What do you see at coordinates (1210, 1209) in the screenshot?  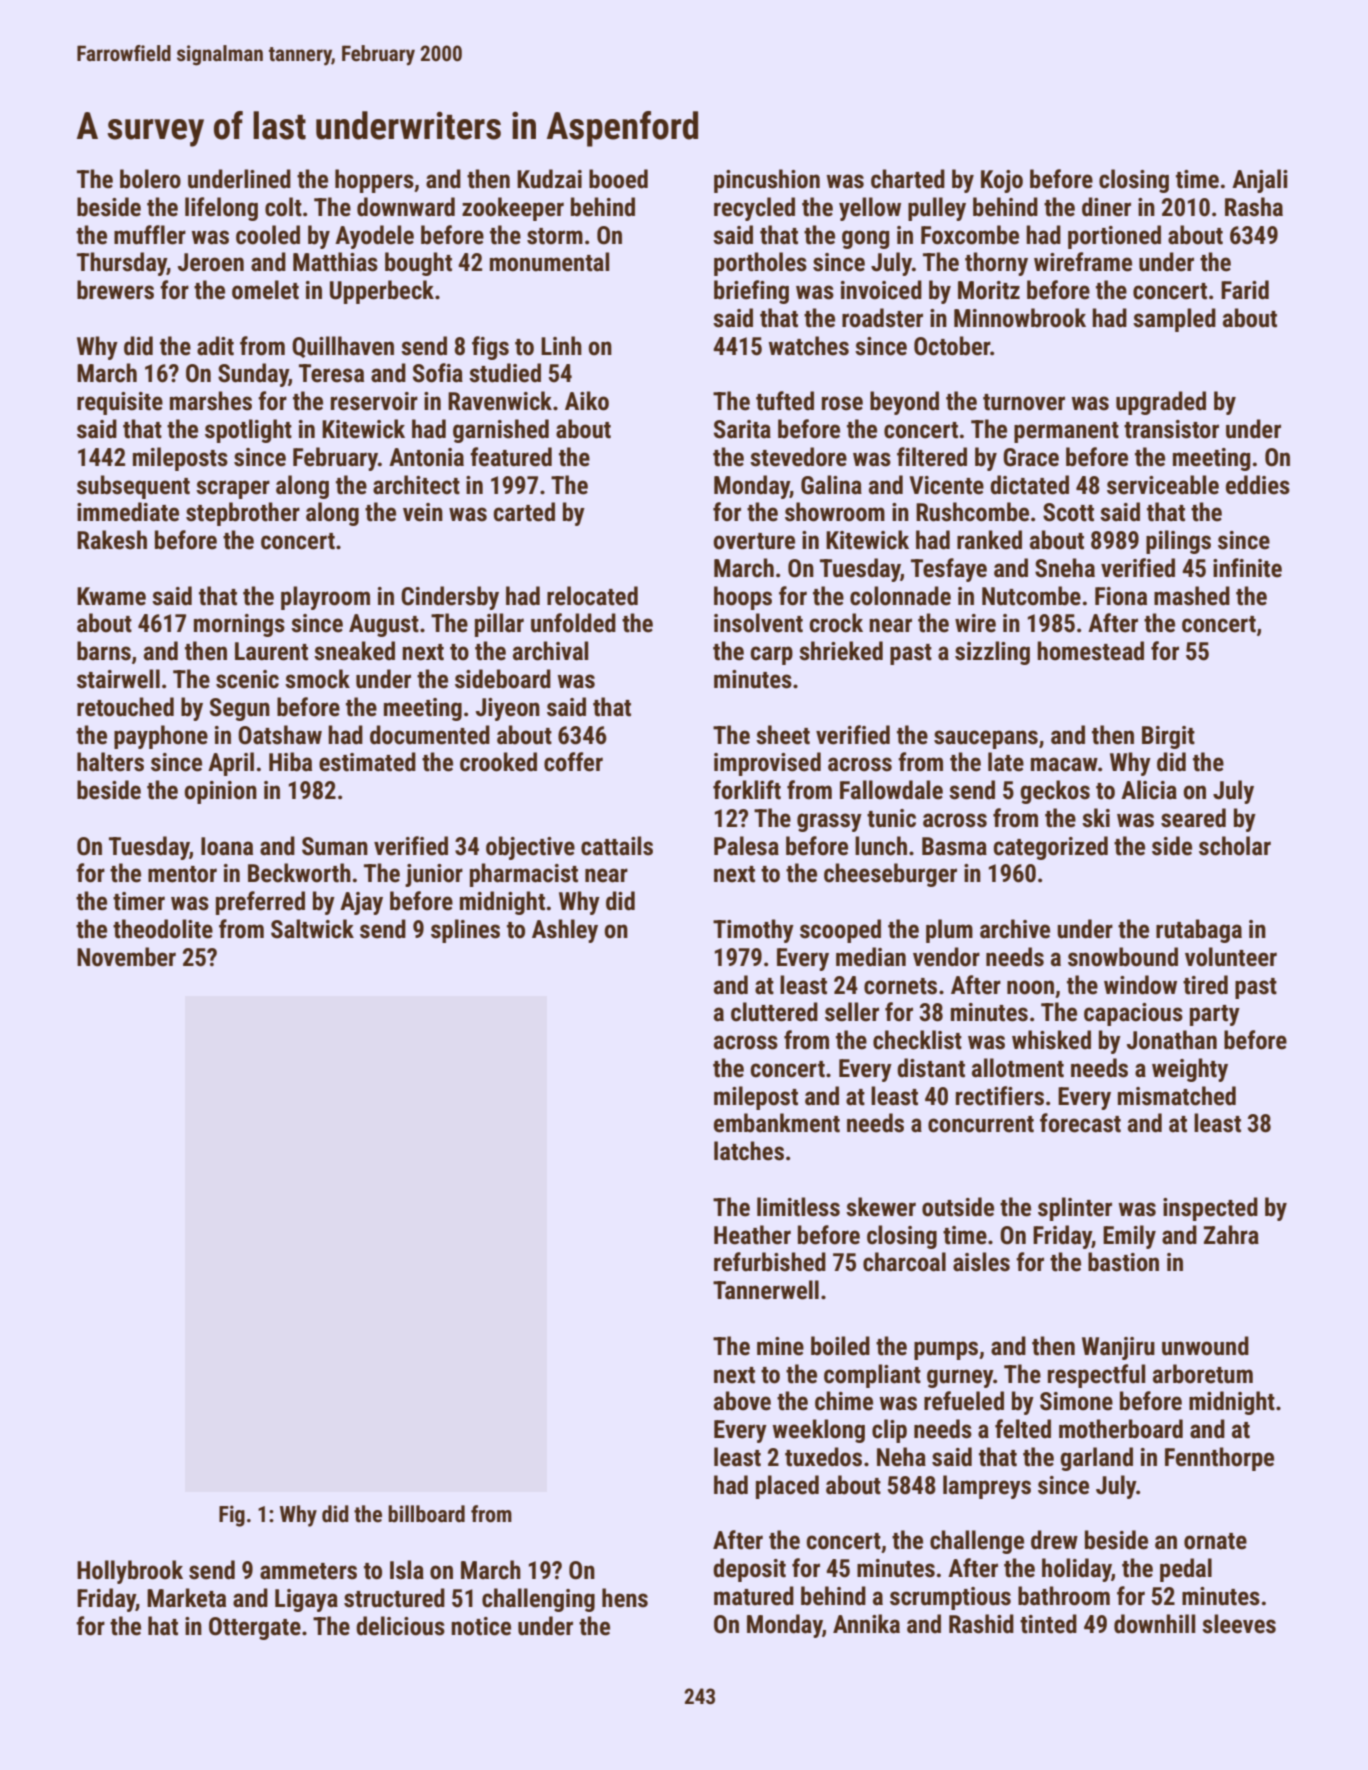 I see `inspected` at bounding box center [1210, 1209].
